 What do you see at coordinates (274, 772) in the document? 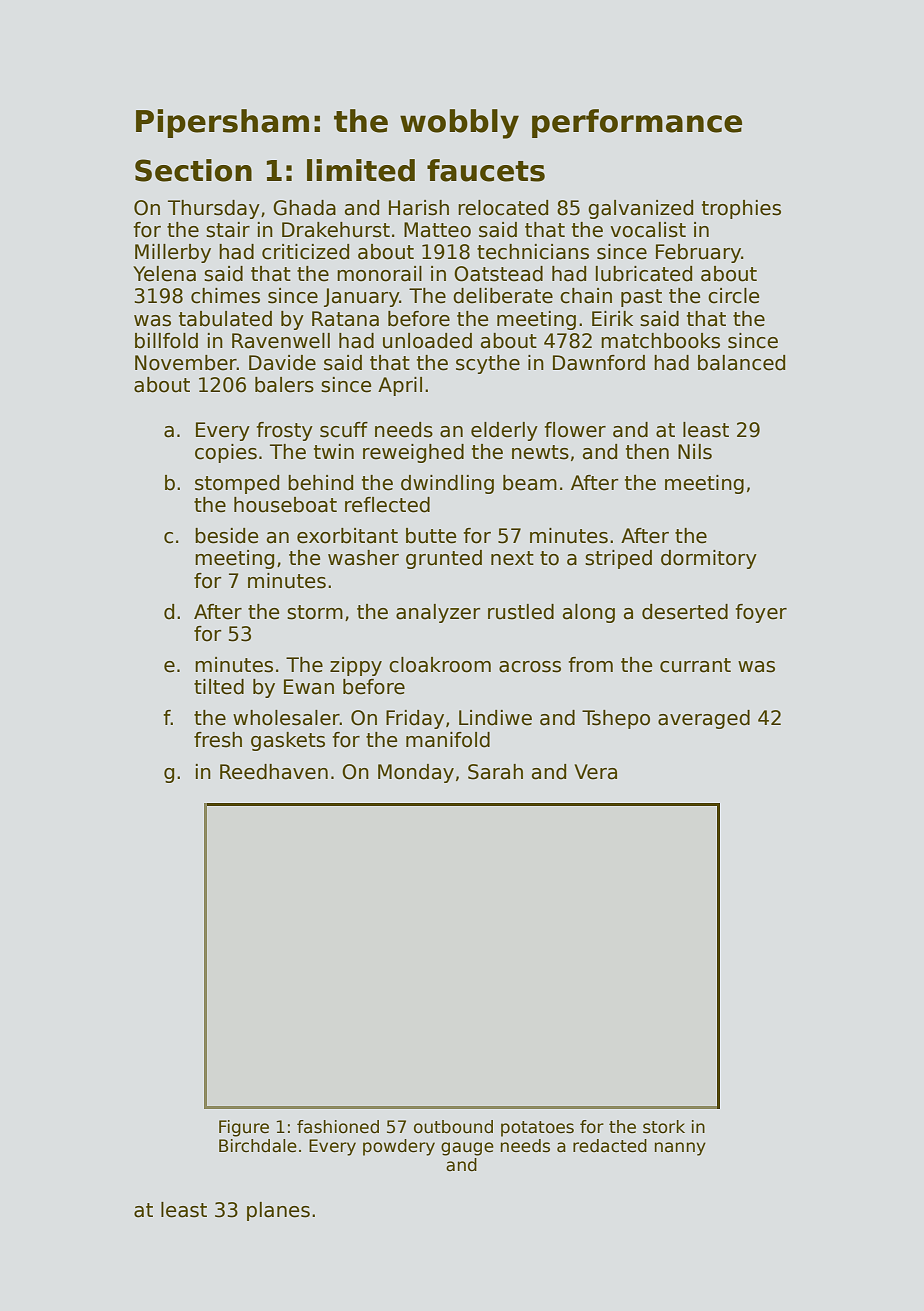
I see `Reedhaven` at bounding box center [274, 772].
